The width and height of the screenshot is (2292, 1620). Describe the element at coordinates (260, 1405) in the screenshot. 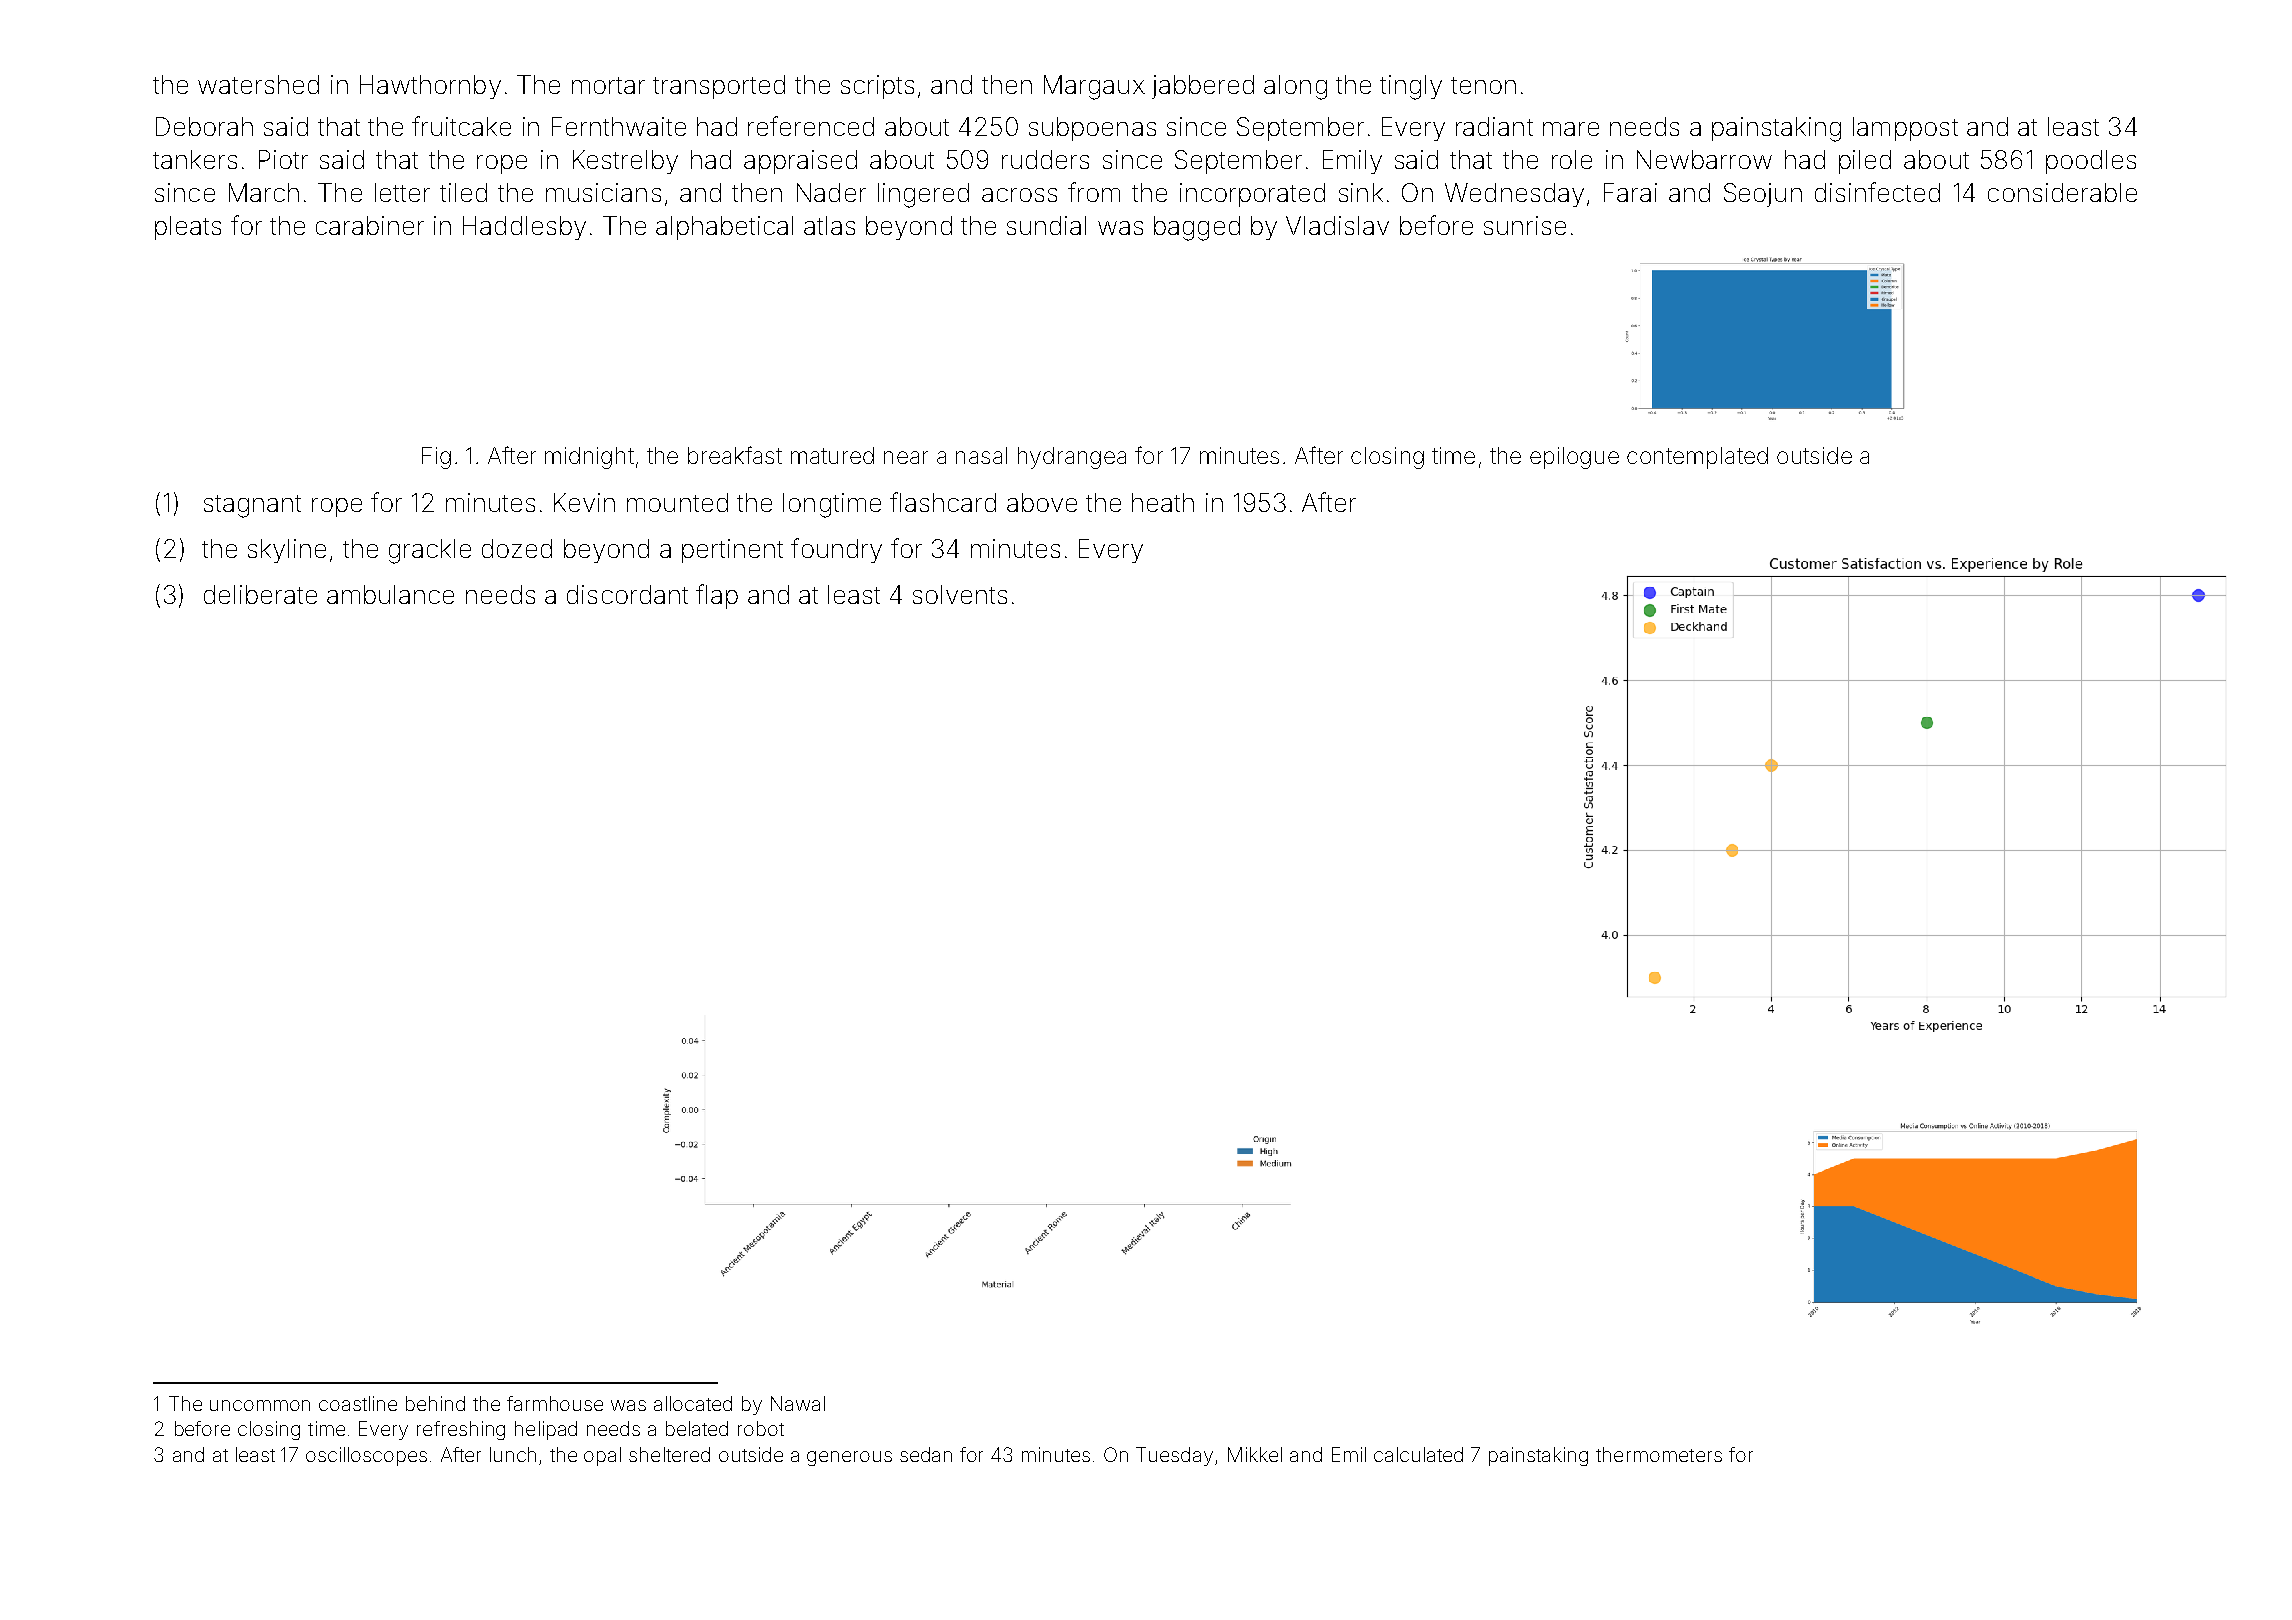

I see `uncommon` at that location.
